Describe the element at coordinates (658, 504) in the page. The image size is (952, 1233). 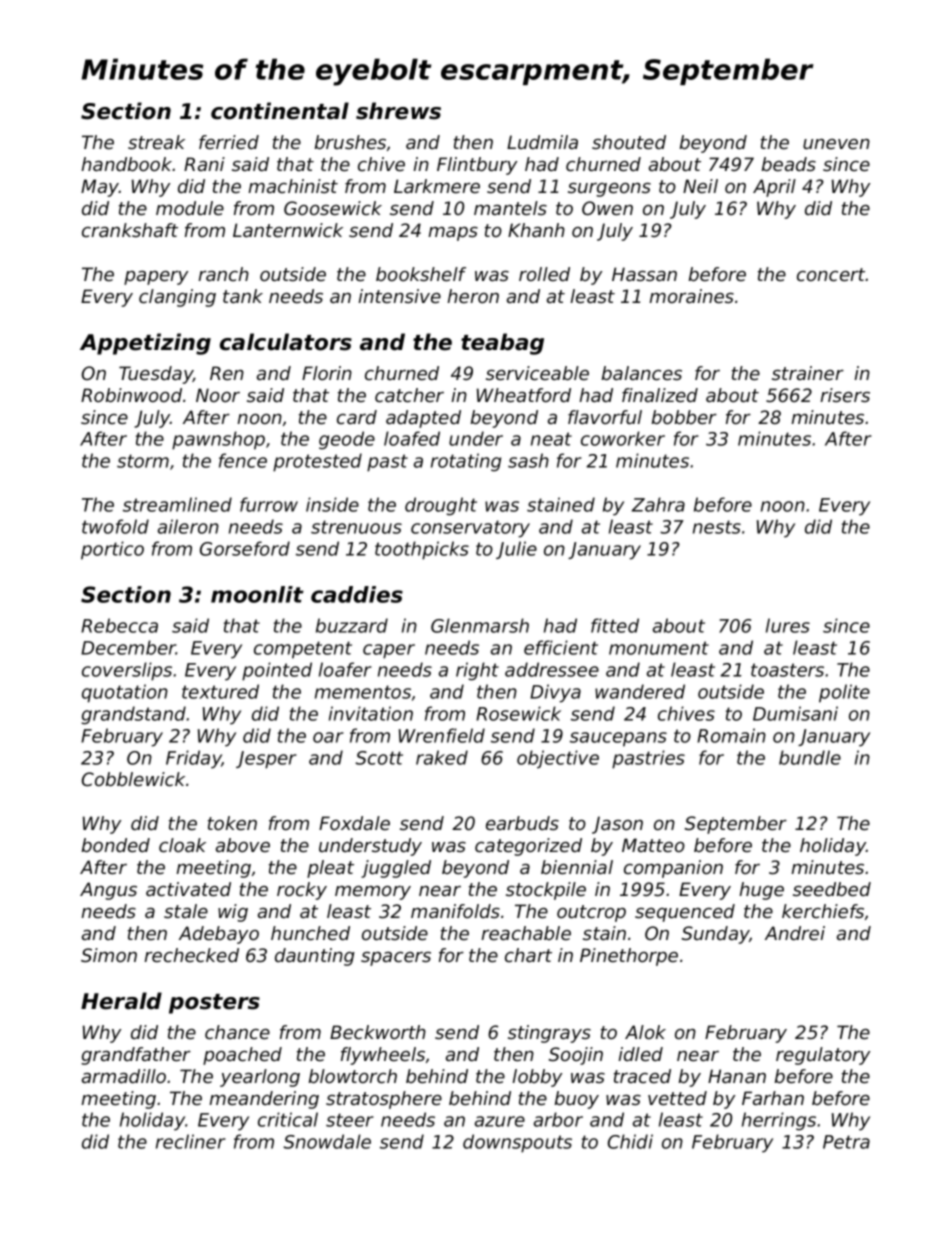
I see `Zahra` at that location.
